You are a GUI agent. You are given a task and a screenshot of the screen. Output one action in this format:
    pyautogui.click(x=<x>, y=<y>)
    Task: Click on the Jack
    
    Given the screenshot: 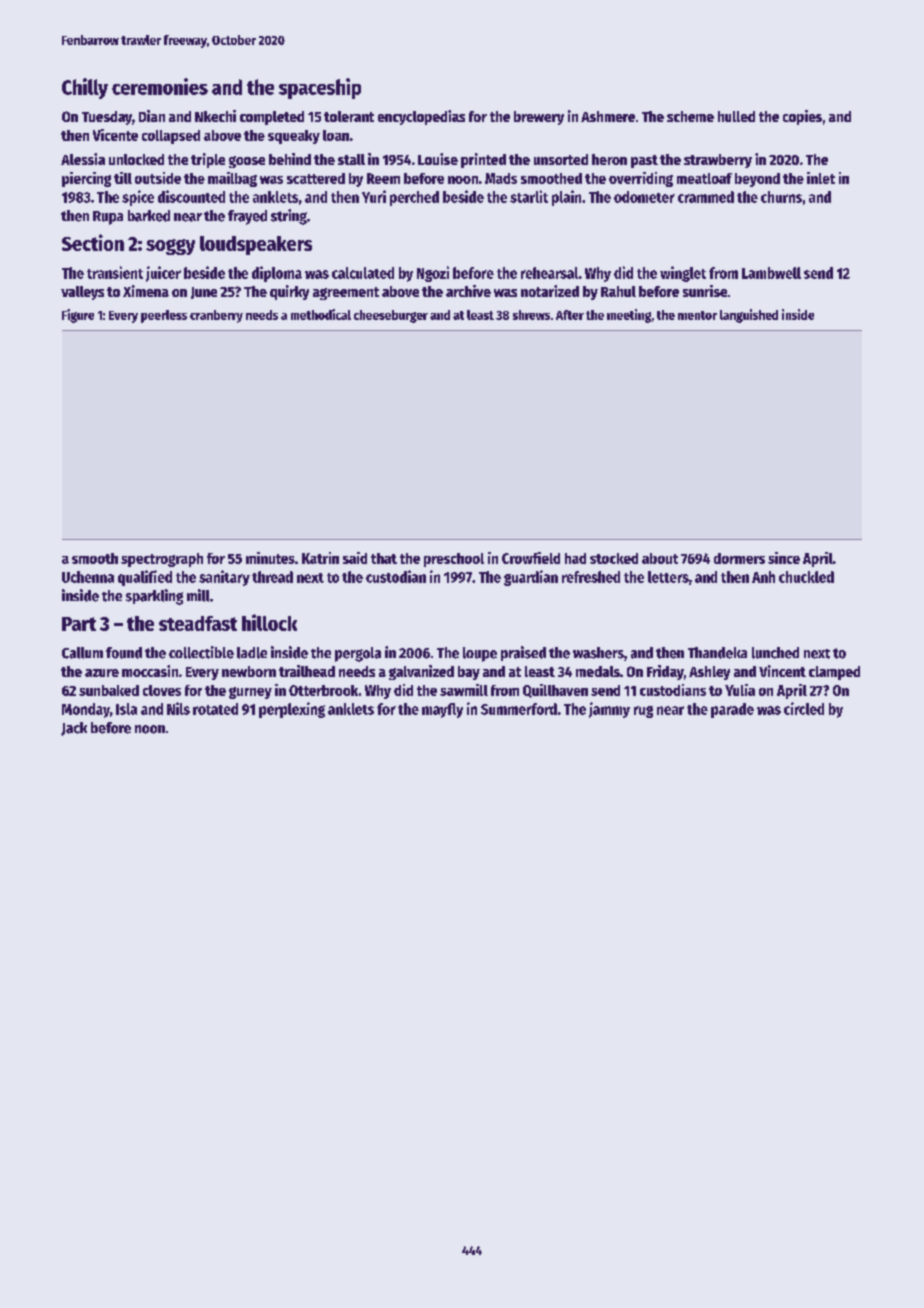 What is the action you would take?
    pyautogui.click(x=74, y=729)
